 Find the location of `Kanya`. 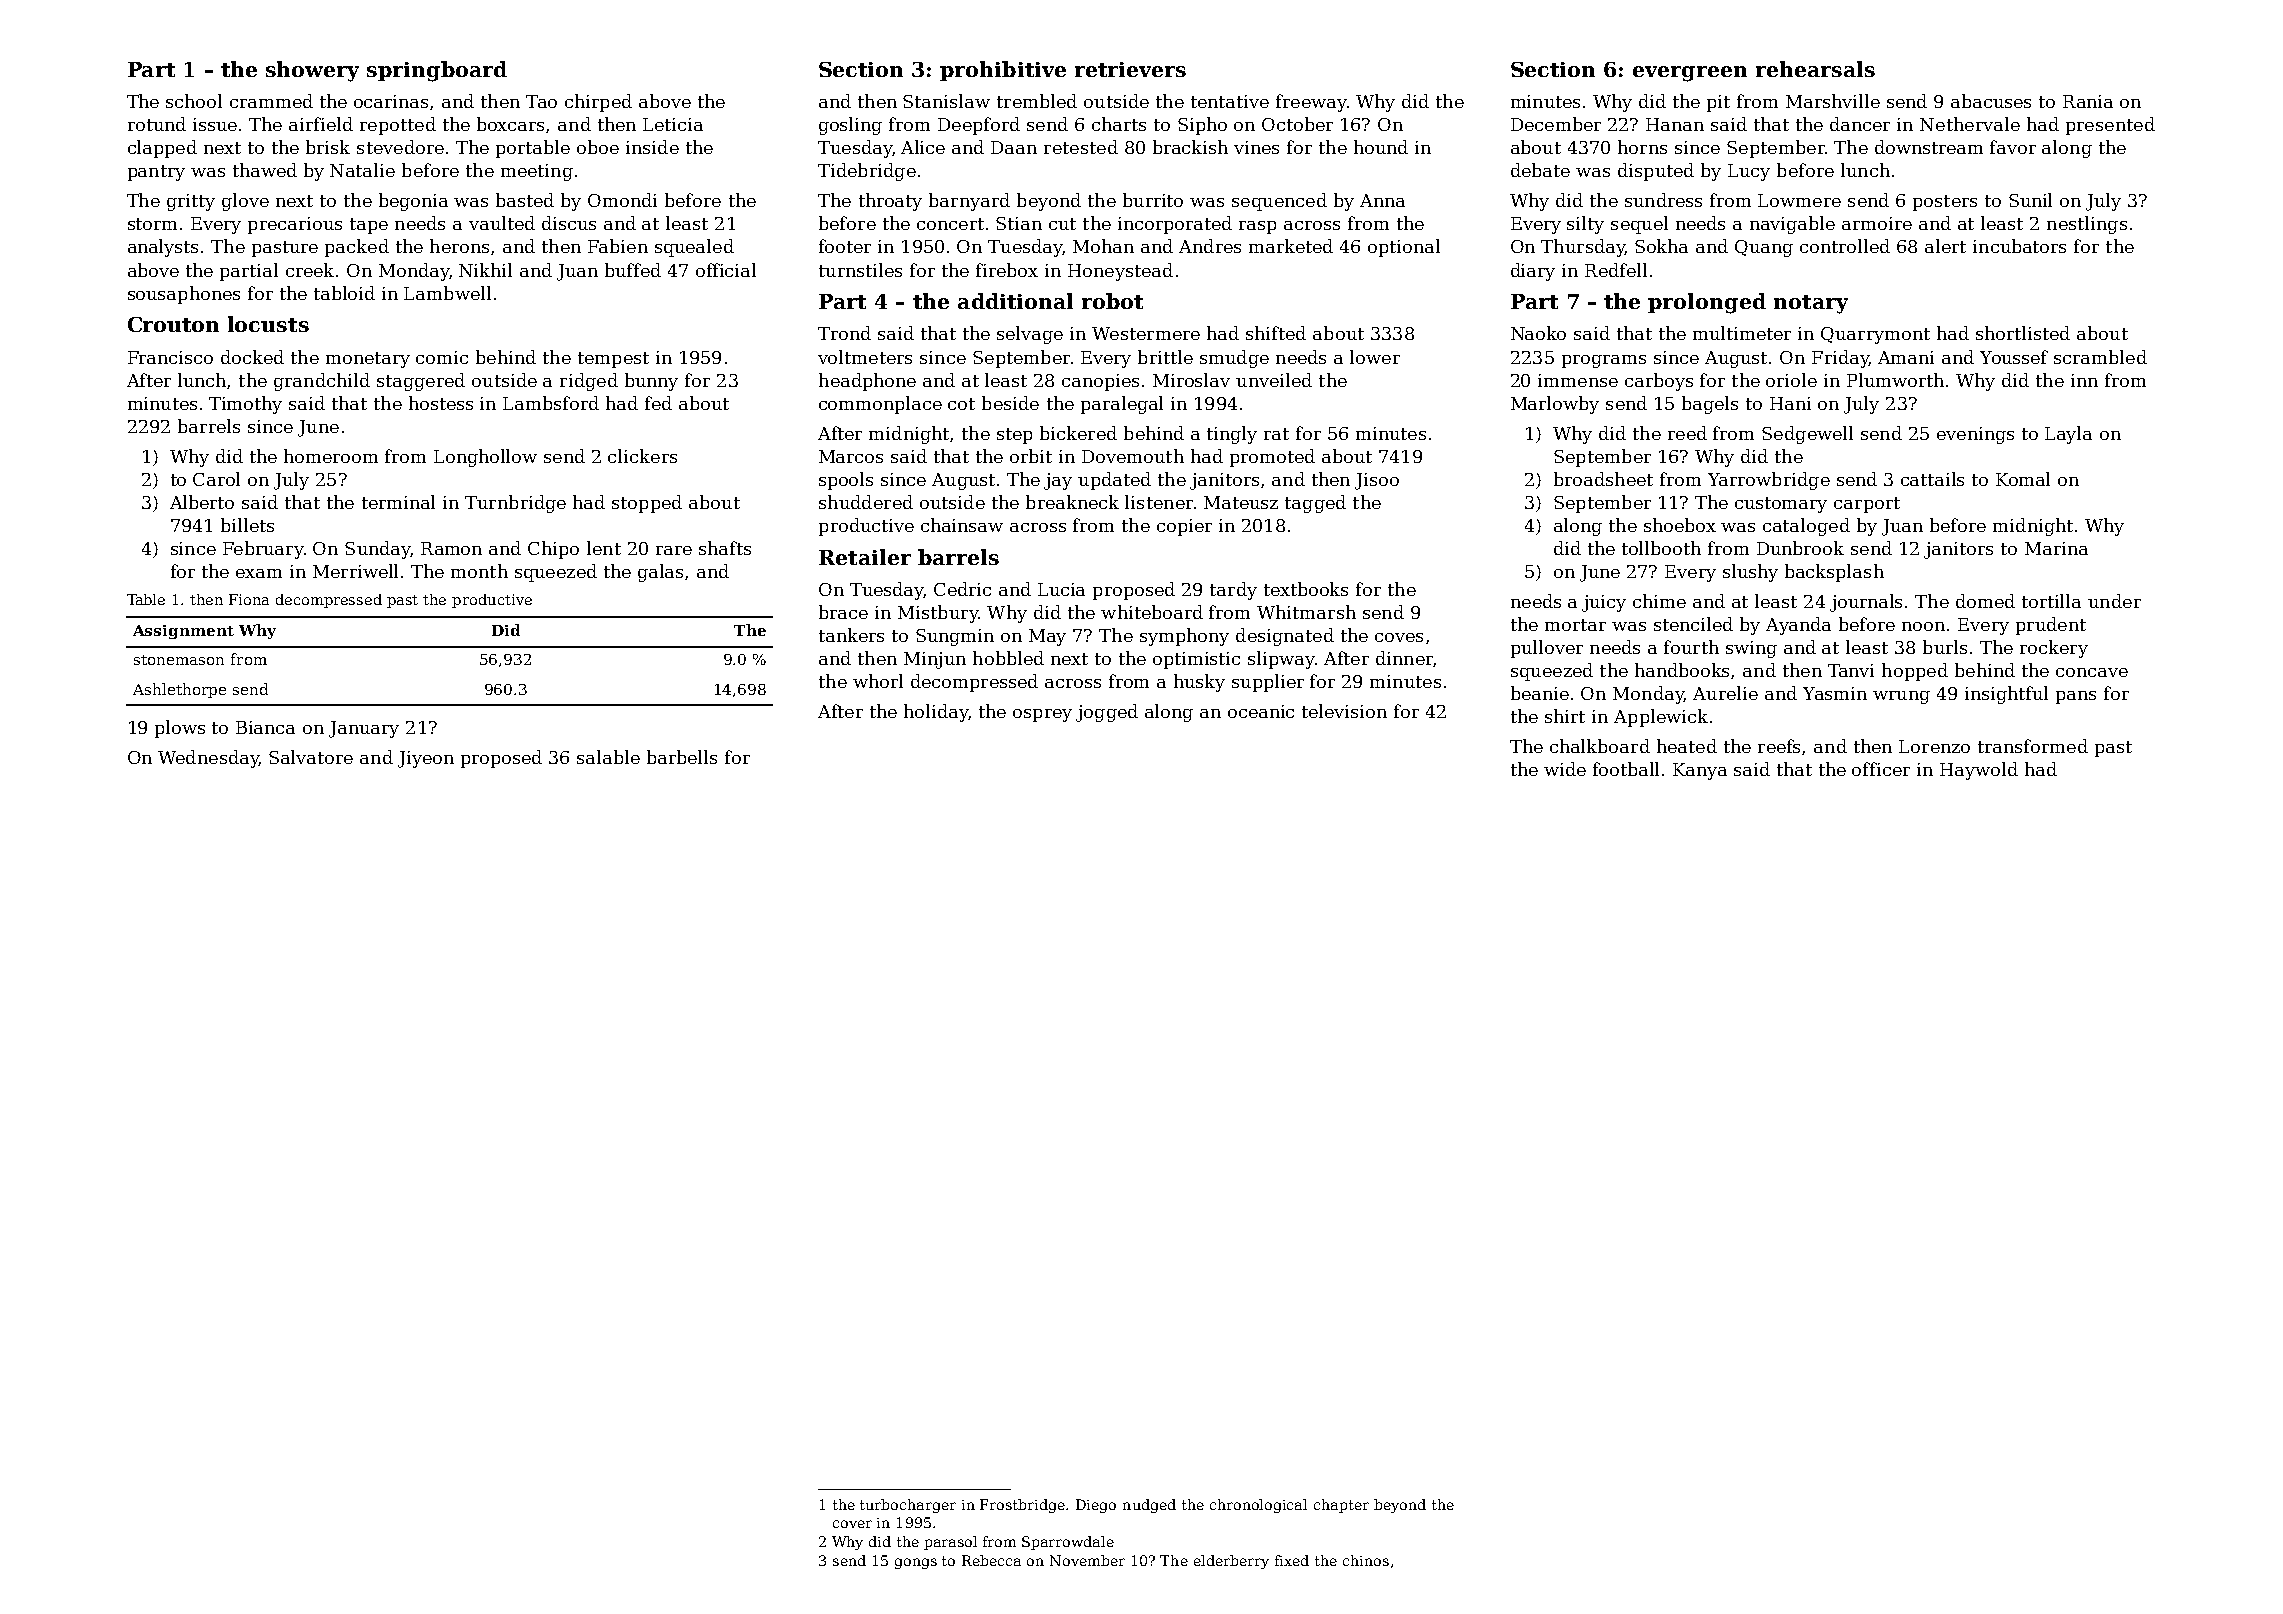

Kanya is located at coordinates (1700, 771).
